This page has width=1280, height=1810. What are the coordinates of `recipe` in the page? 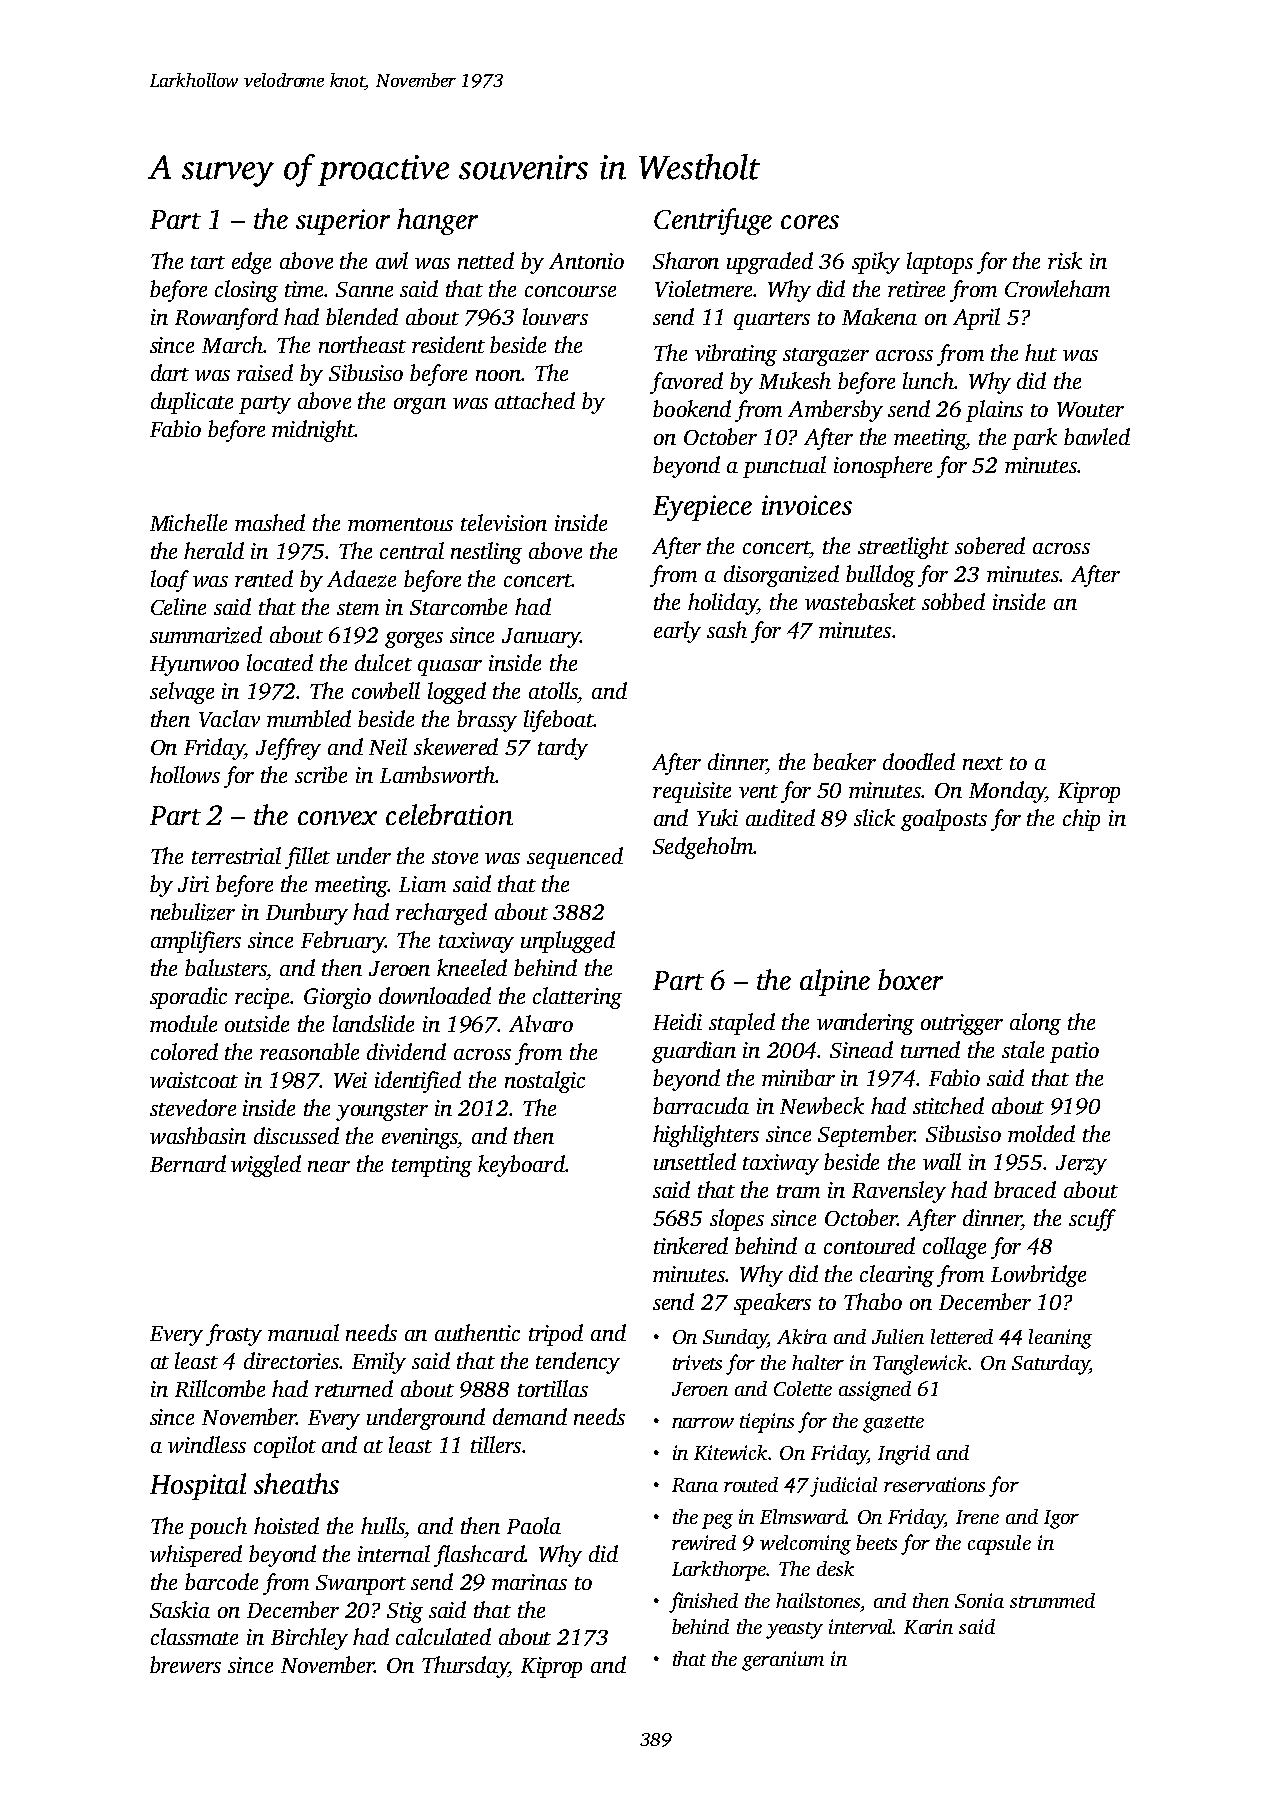 It's located at (262, 998).
